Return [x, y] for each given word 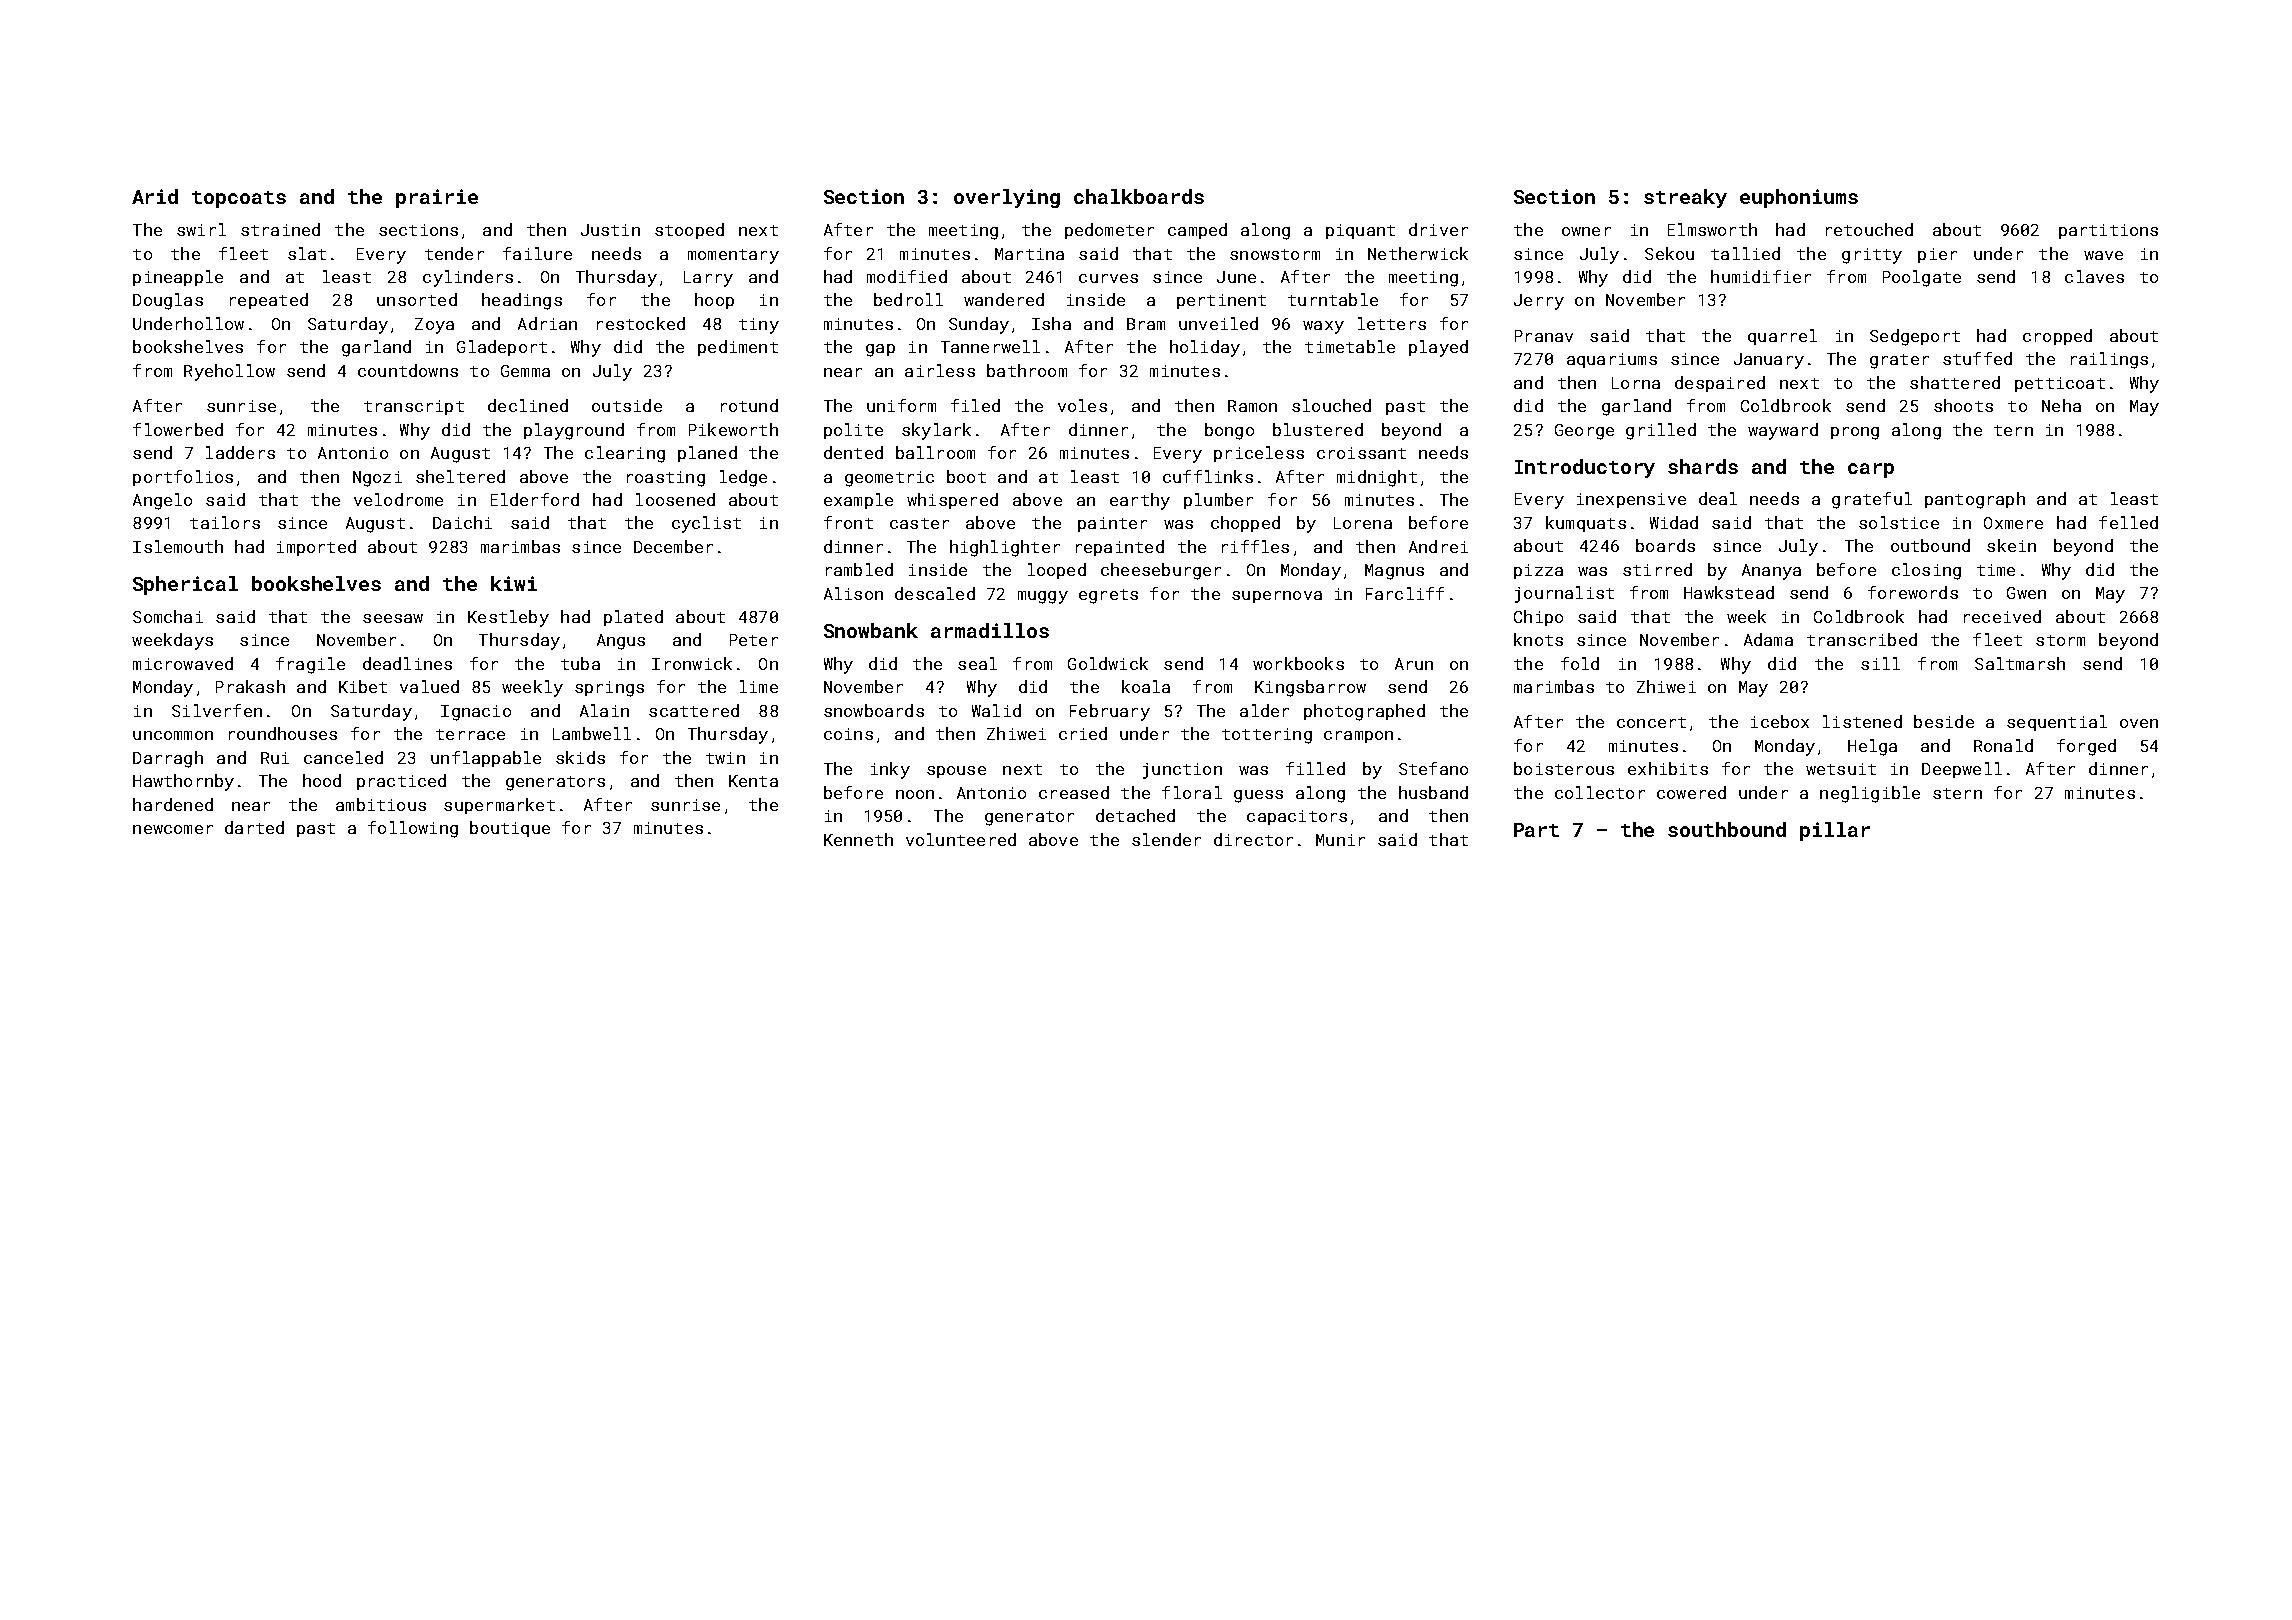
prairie [437, 198]
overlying [1007, 198]
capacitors [1297, 817]
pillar [1835, 831]
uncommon [173, 735]
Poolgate [1922, 278]
